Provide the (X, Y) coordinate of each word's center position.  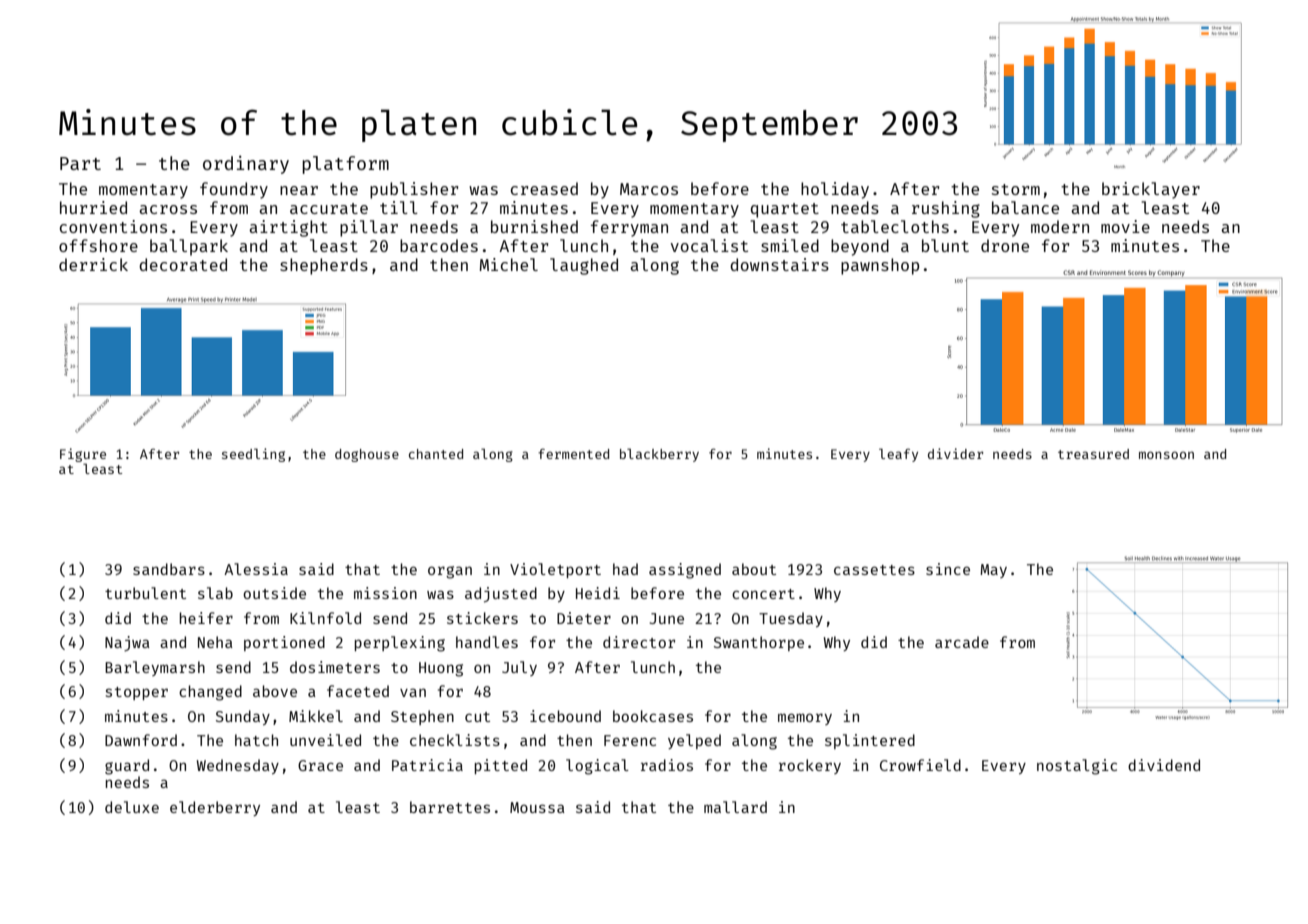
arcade (962, 642)
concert (763, 594)
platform (345, 165)
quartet (785, 210)
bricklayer (1151, 190)
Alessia (256, 569)
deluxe (132, 807)
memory (805, 719)
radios (667, 765)
